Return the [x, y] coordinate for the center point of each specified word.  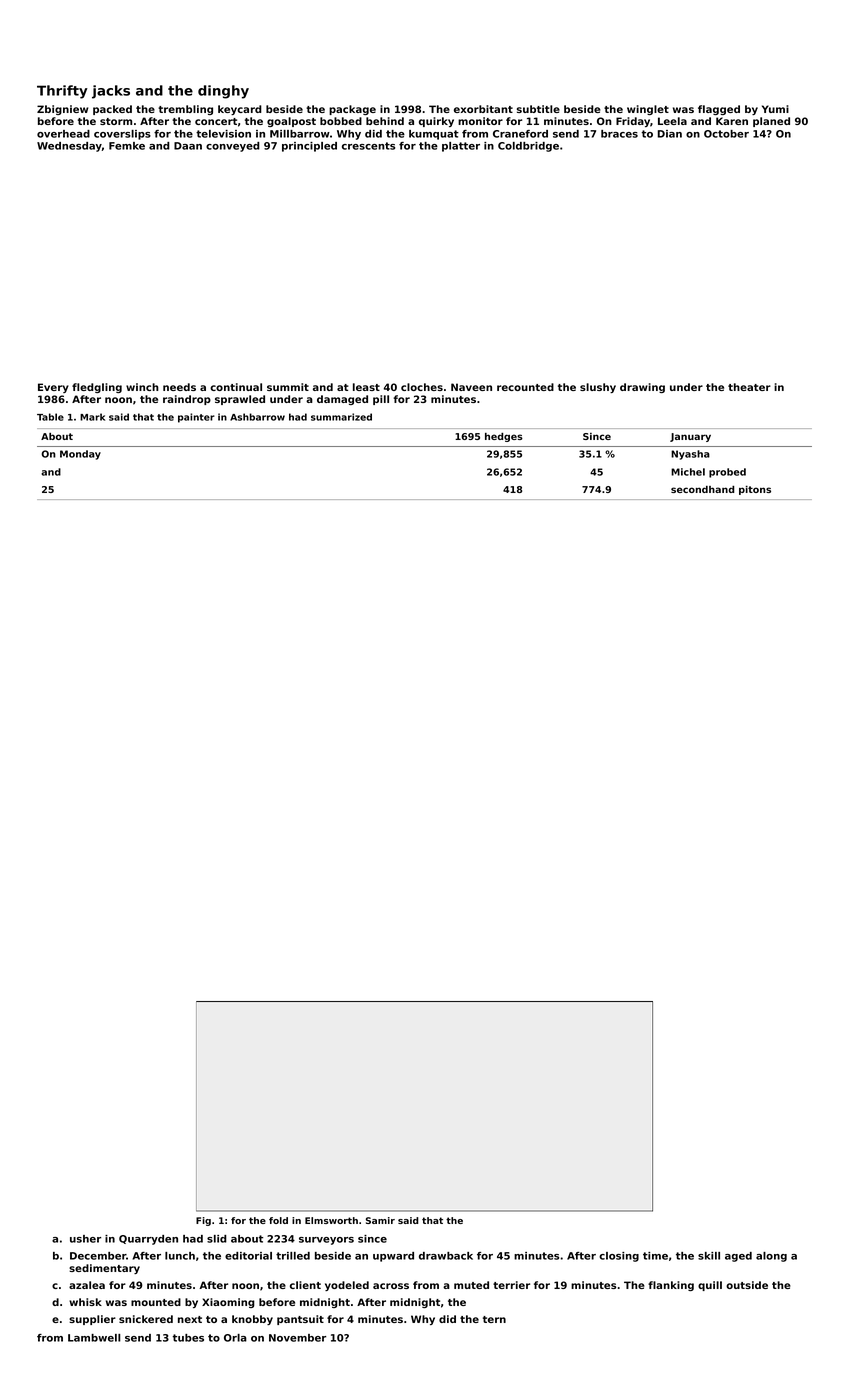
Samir [380, 1220]
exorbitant [483, 109]
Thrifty [62, 92]
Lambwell [94, 1338]
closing [619, 1257]
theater [749, 387]
